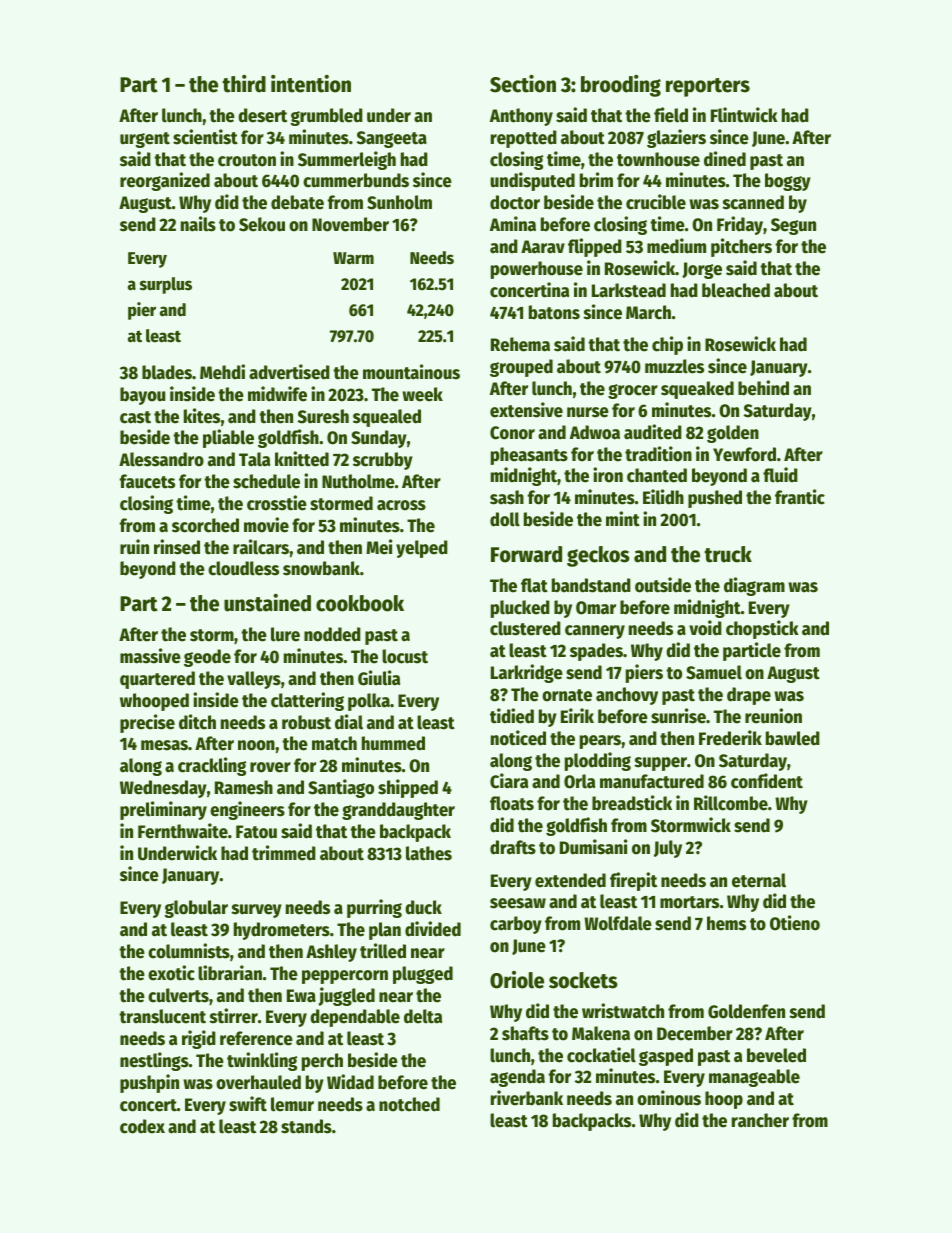 The width and height of the document is (952, 1233). Describe the element at coordinates (676, 246) in the document. I see `medium` at that location.
